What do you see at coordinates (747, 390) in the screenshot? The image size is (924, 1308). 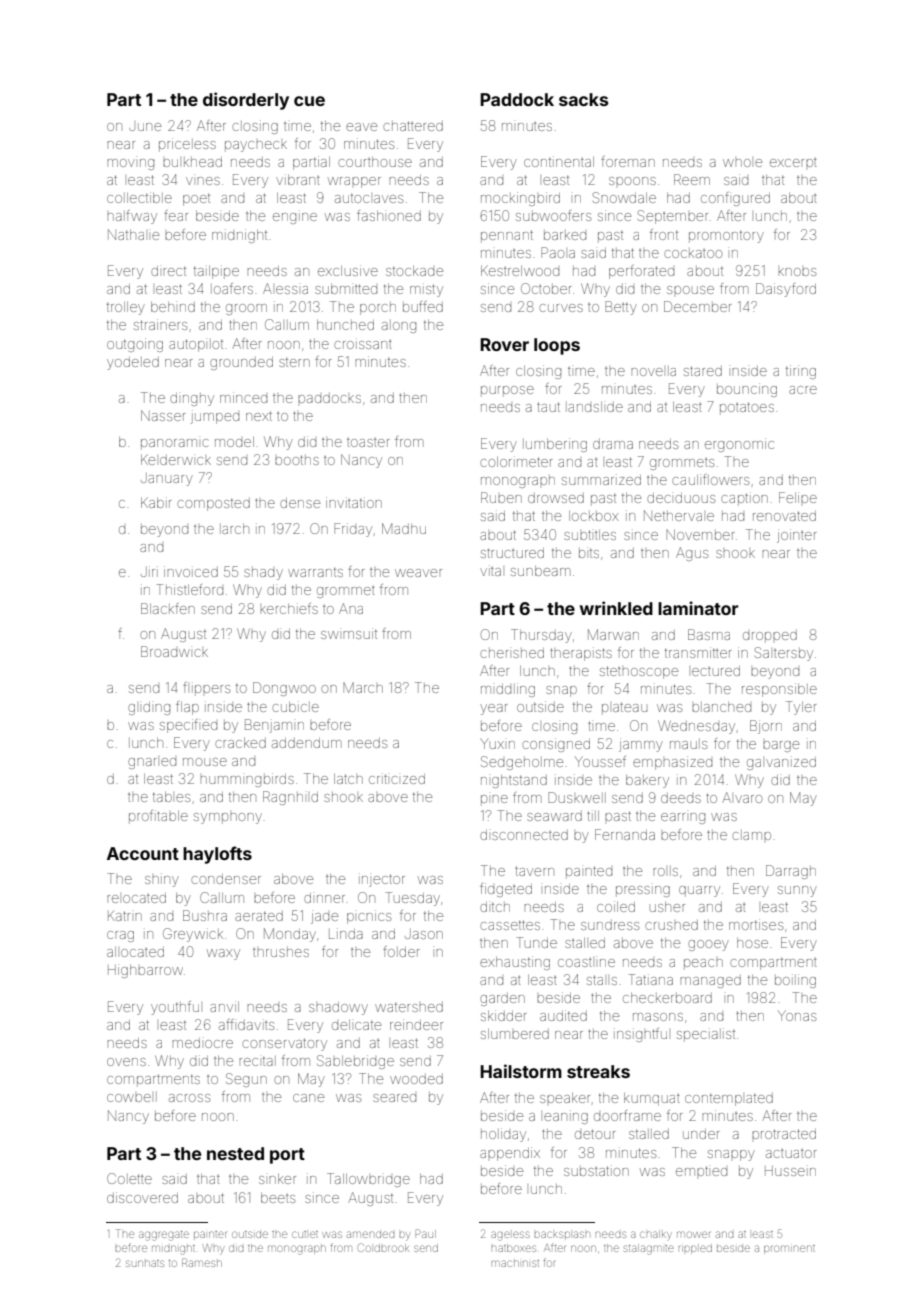 I see `bouncing` at bounding box center [747, 390].
